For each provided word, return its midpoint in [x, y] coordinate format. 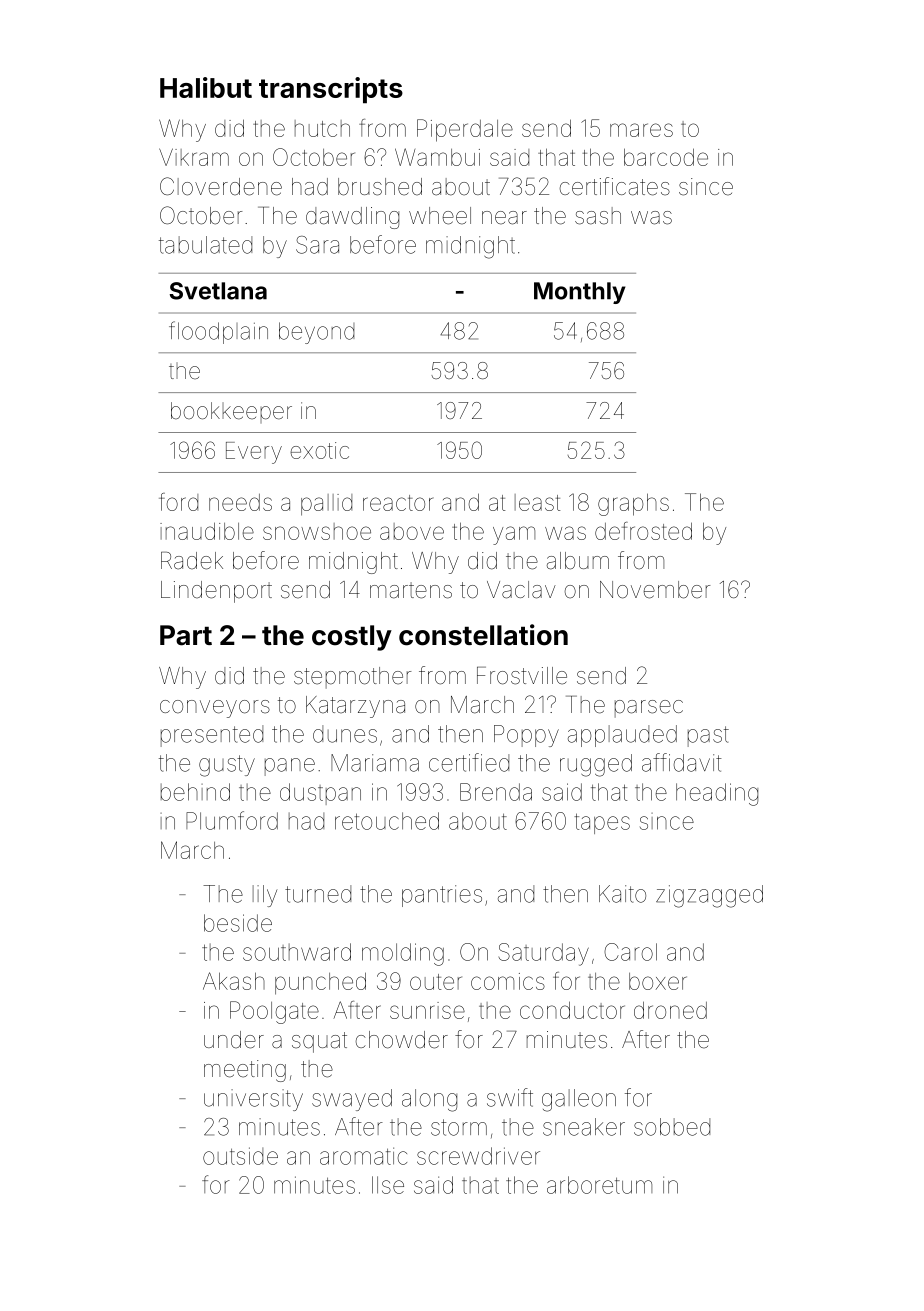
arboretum [599, 1185]
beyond [317, 333]
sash [598, 216]
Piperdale [465, 130]
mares [641, 130]
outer [436, 982]
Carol [630, 952]
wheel [440, 216]
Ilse [388, 1185]
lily [265, 896]
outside [240, 1156]
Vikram [194, 157]
